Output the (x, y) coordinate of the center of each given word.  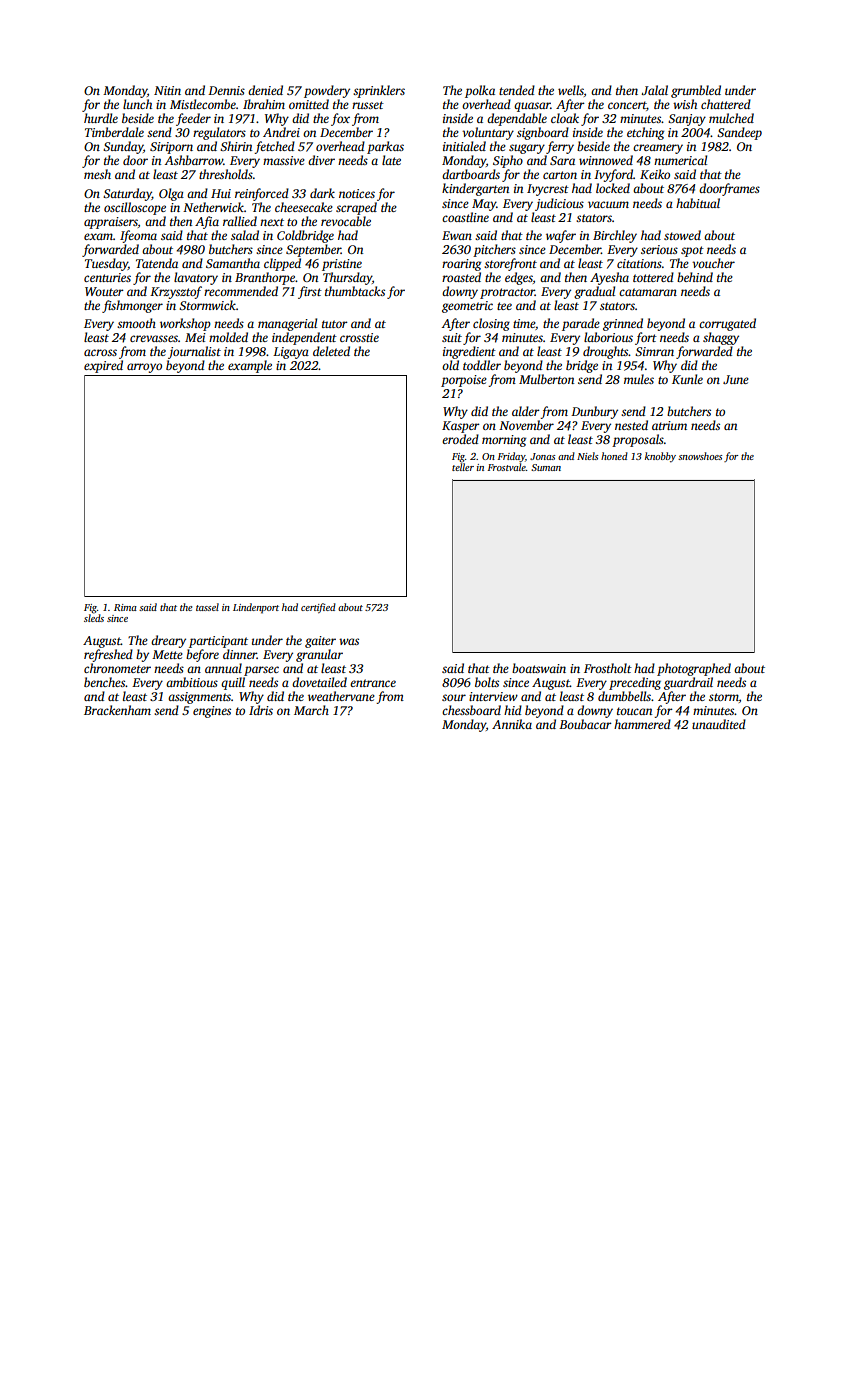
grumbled (696, 91)
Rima (125, 607)
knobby (660, 457)
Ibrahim (264, 104)
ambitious (192, 682)
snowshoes (700, 456)
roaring (461, 265)
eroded (460, 439)
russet (368, 105)
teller (463, 467)
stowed (682, 235)
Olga (171, 194)
